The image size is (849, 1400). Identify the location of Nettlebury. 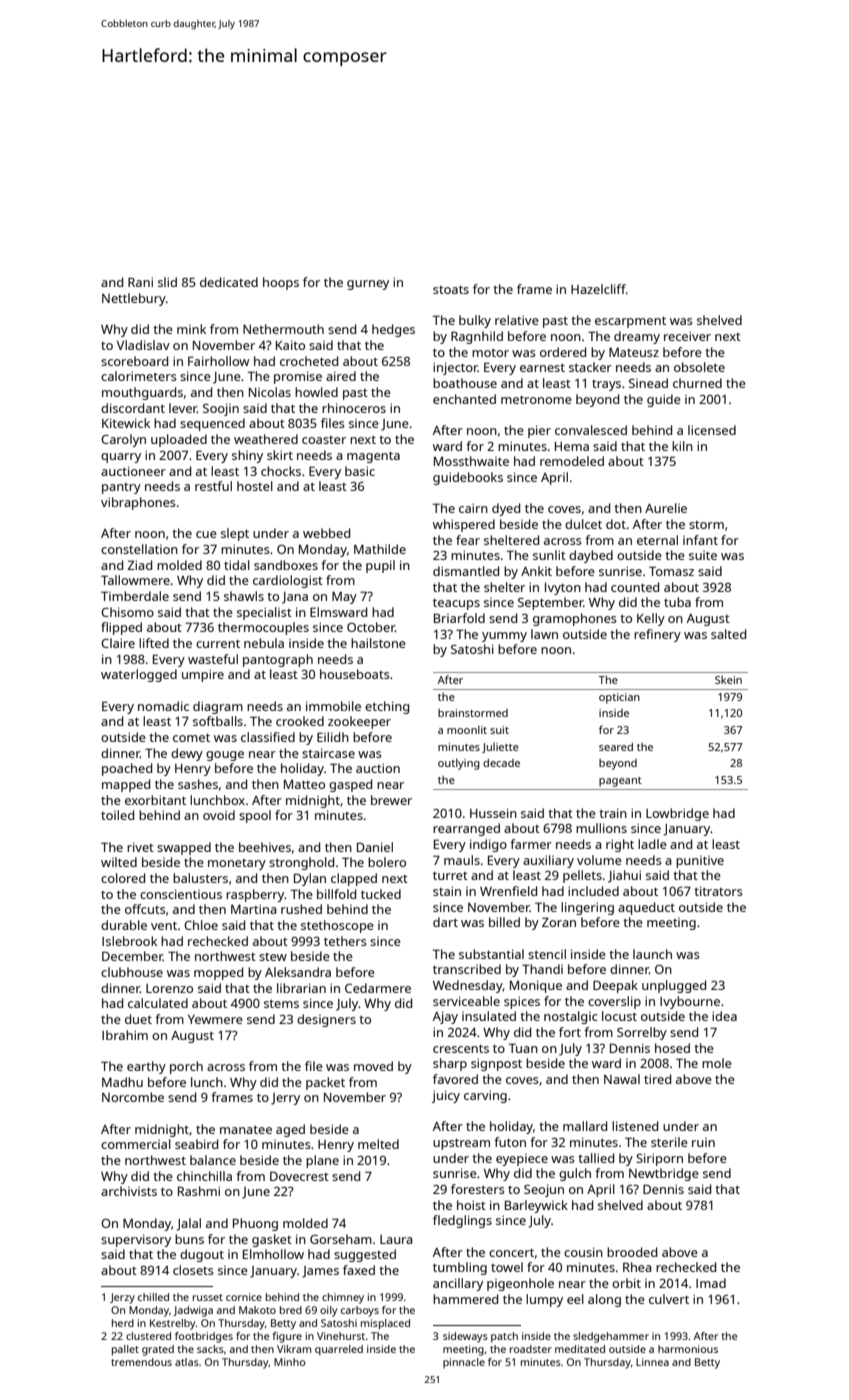
(134, 299).
